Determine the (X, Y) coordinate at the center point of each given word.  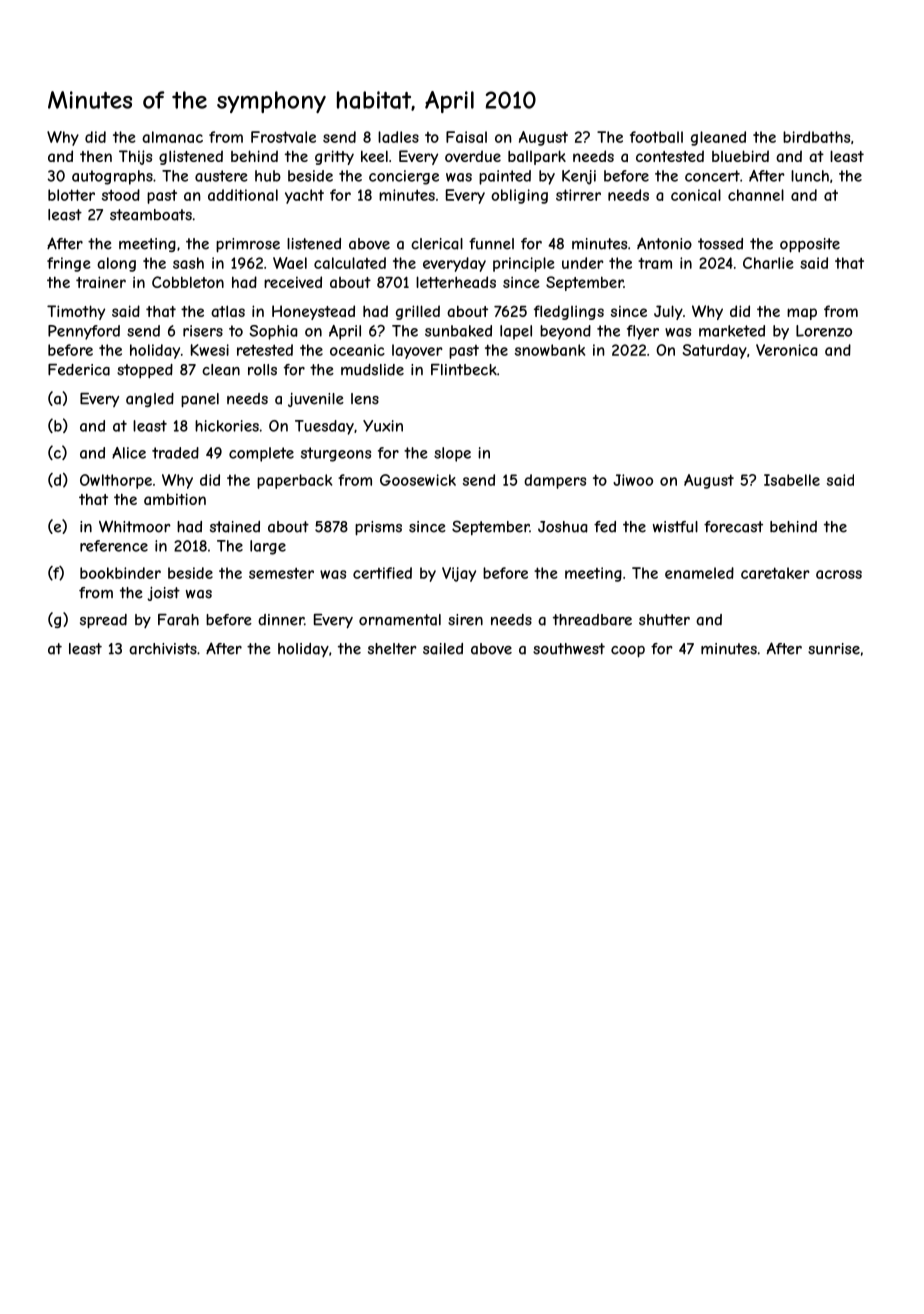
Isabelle (792, 480)
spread (103, 621)
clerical (437, 244)
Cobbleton (188, 282)
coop (628, 652)
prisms (378, 528)
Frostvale (283, 137)
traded (175, 453)
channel (756, 195)
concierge (404, 177)
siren (465, 620)
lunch (810, 176)
